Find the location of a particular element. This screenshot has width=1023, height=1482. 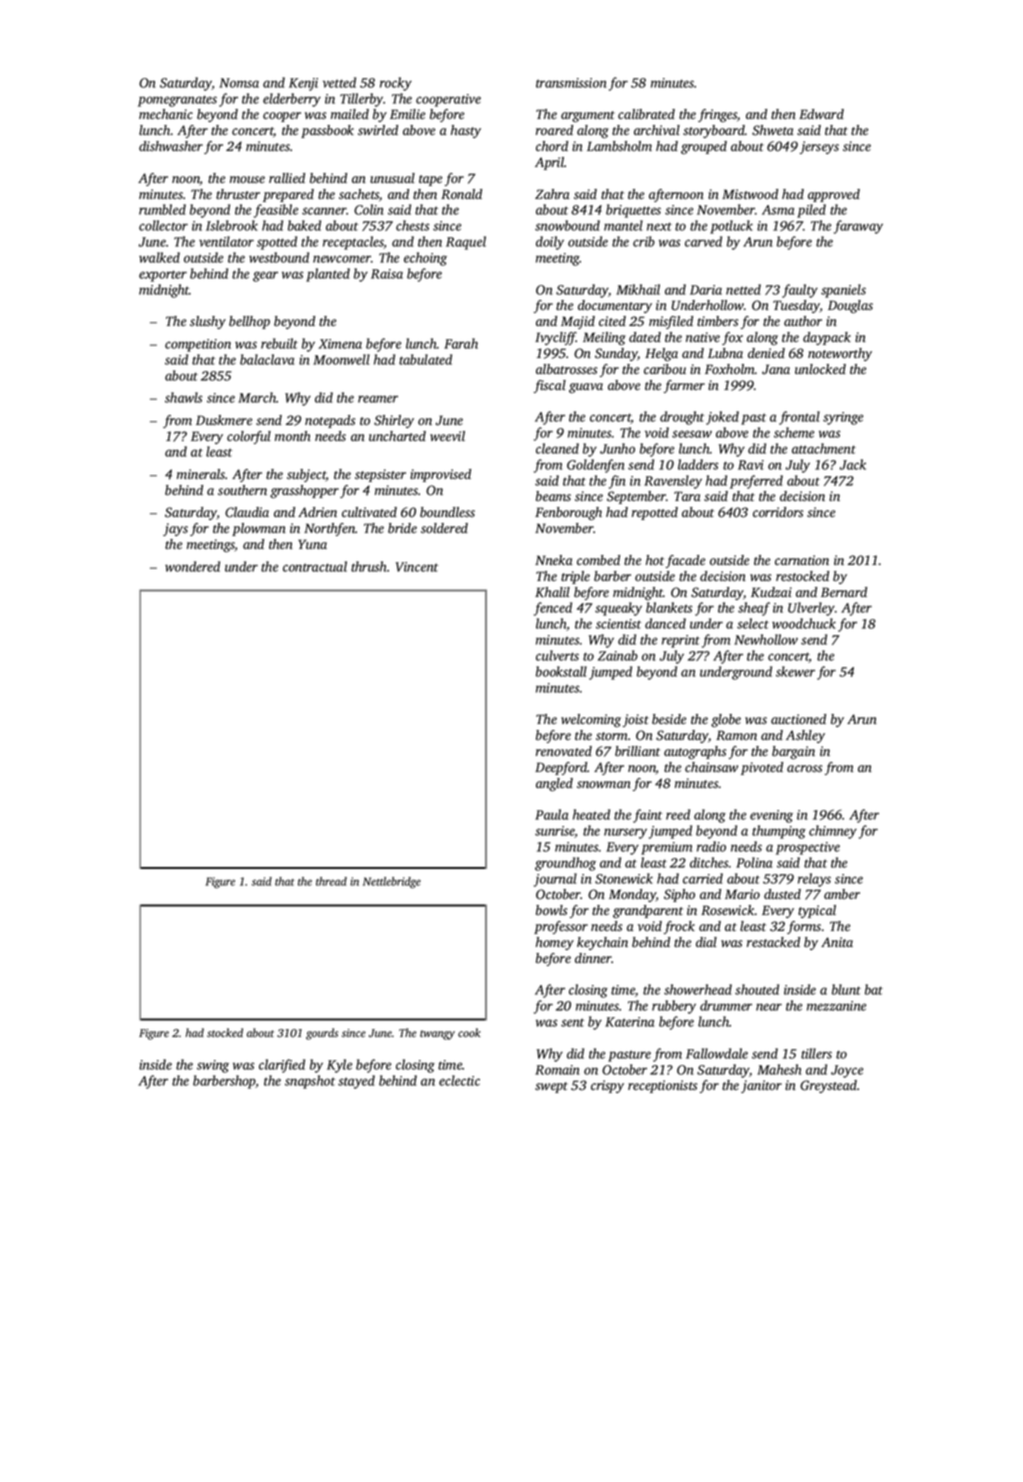

Vincent is located at coordinates (417, 567).
